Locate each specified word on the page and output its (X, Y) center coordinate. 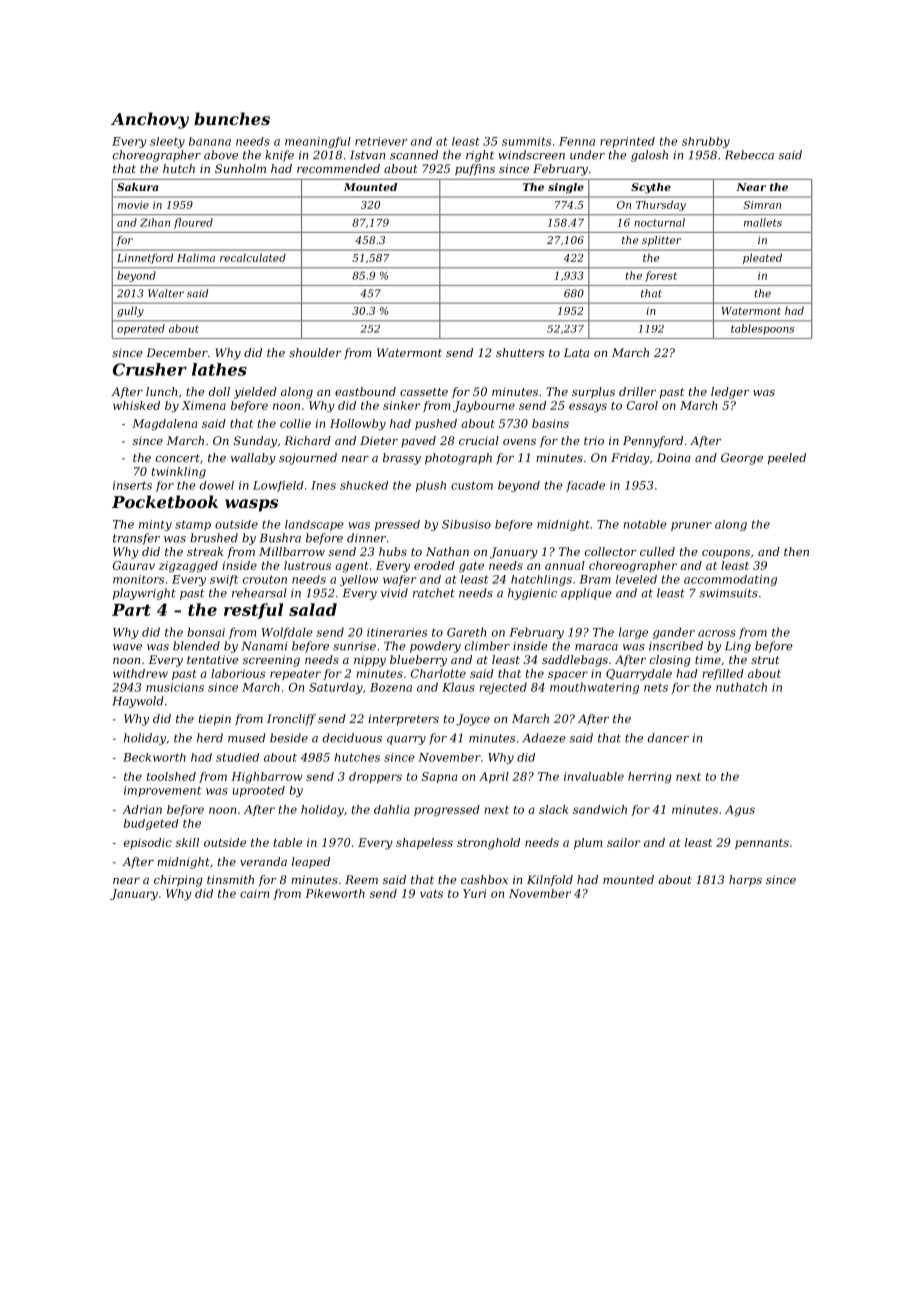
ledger (730, 393)
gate (471, 567)
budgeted (151, 824)
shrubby (706, 142)
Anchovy (150, 120)
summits (526, 141)
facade (585, 486)
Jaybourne (484, 407)
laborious (238, 673)
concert (178, 458)
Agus (740, 811)
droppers (375, 777)
